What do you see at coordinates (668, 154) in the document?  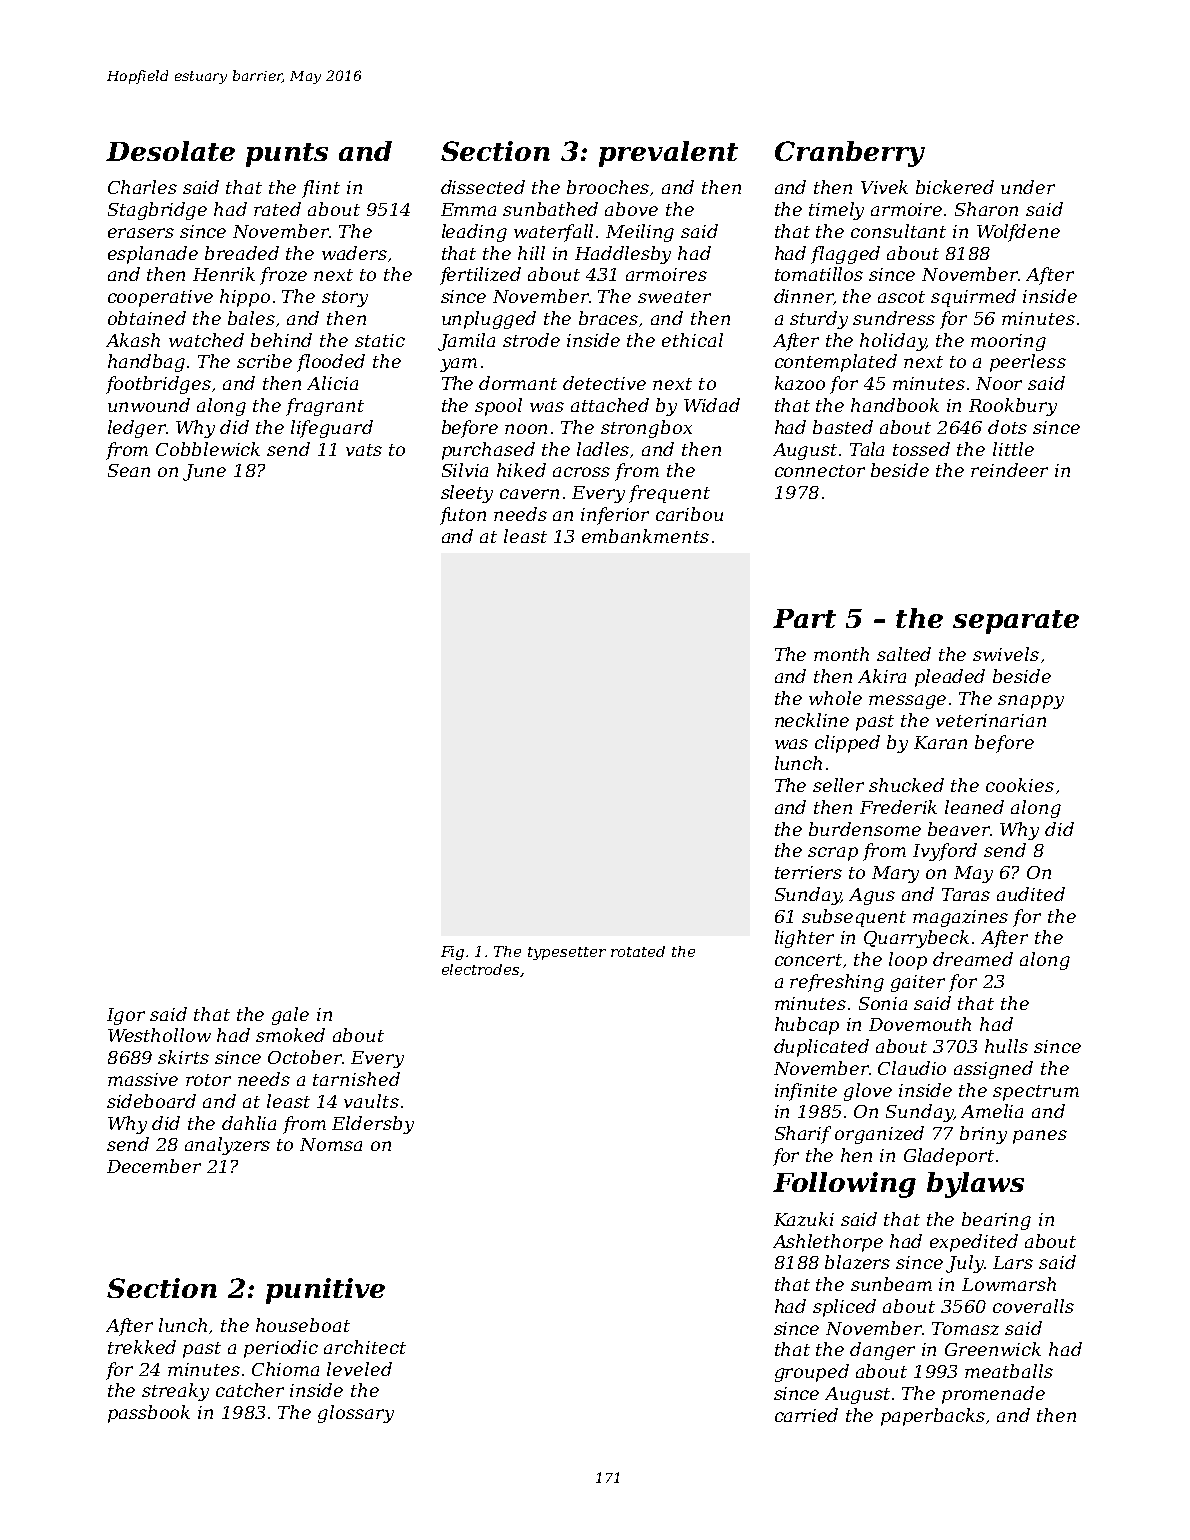 I see `prevalent` at bounding box center [668, 154].
